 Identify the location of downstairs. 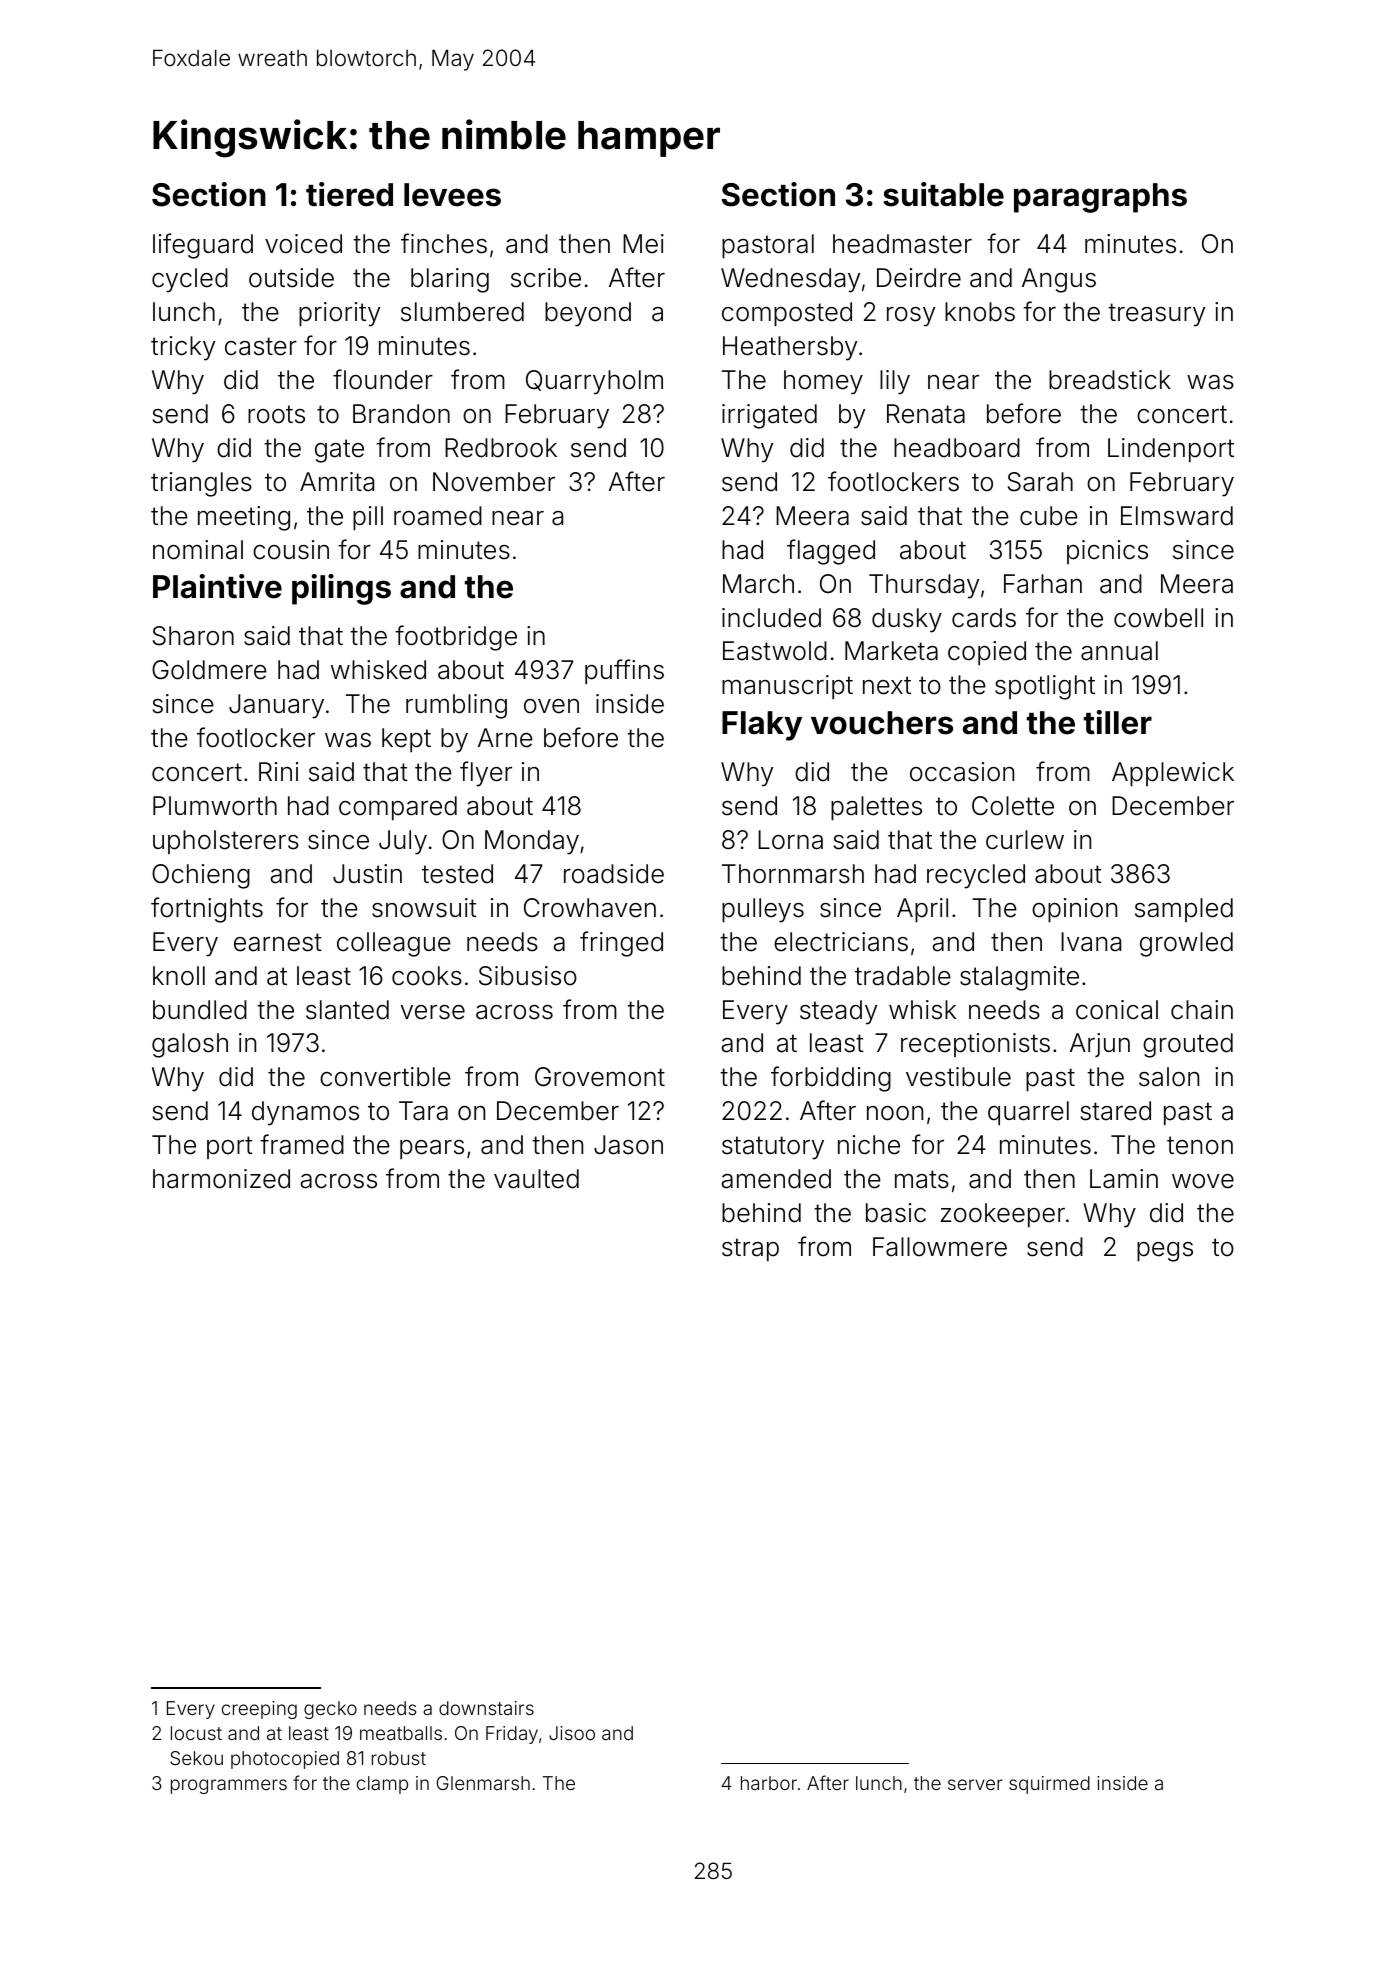
(486, 1708).
